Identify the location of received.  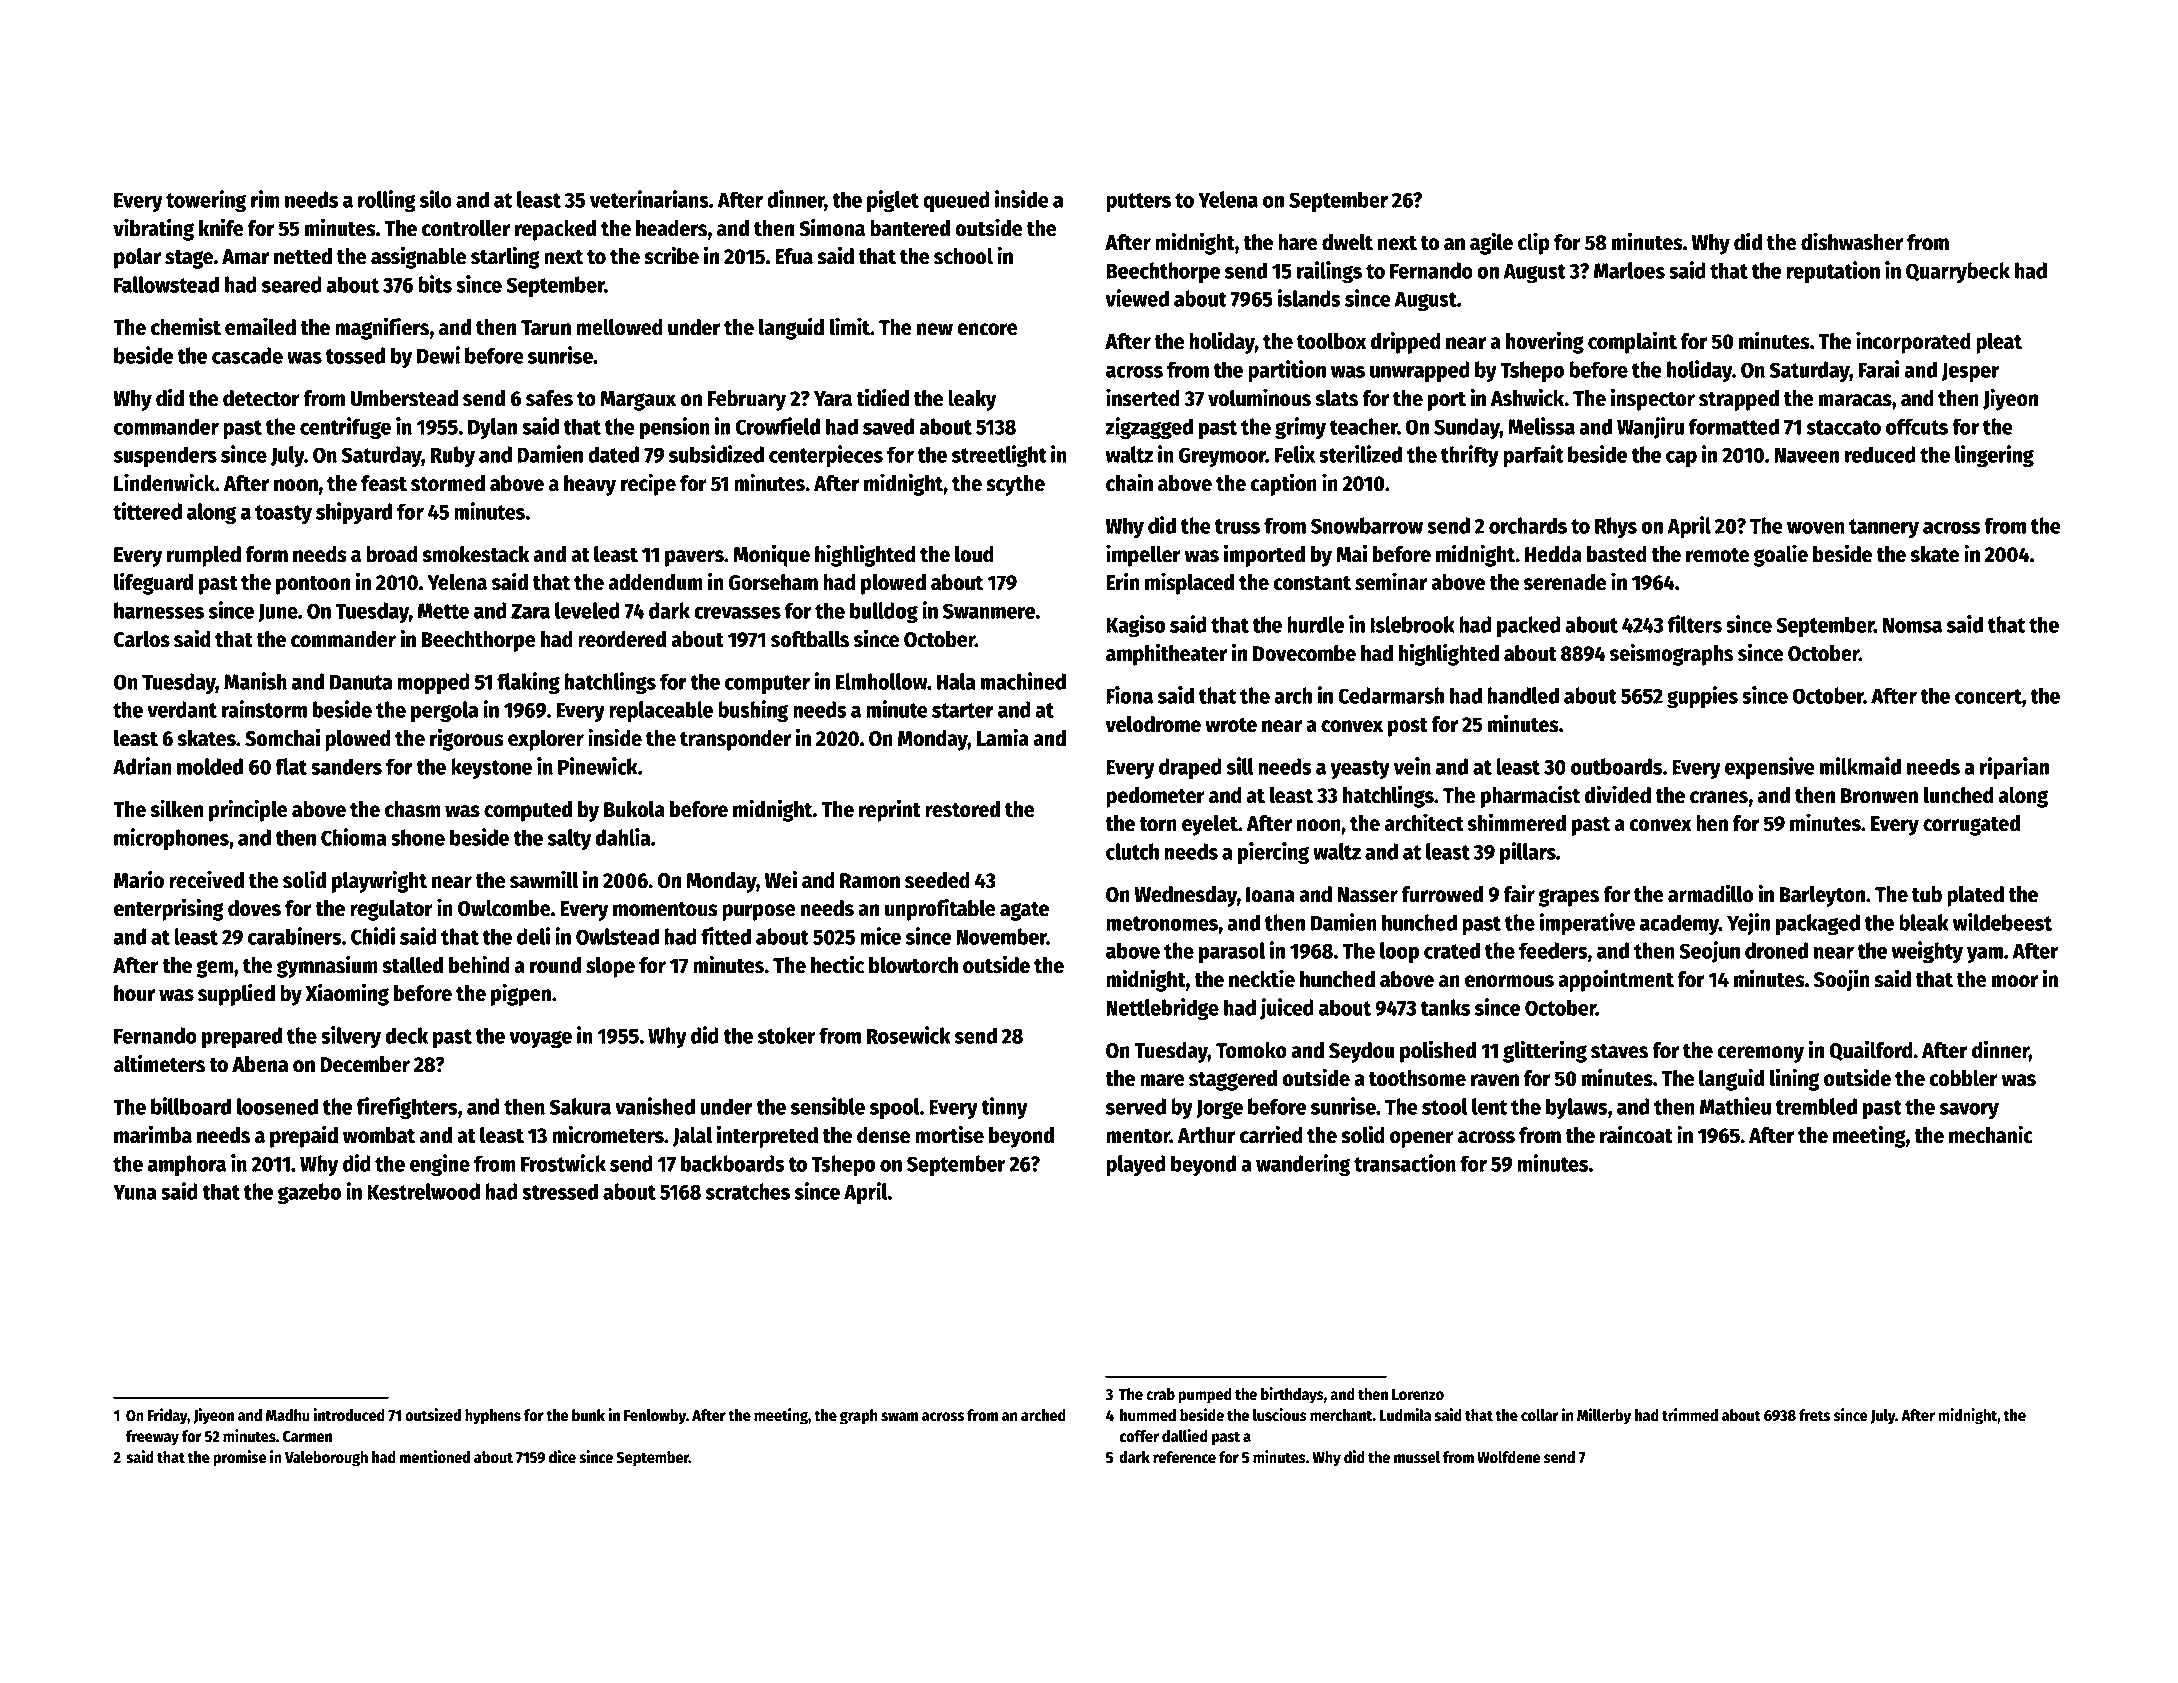
(206, 879).
